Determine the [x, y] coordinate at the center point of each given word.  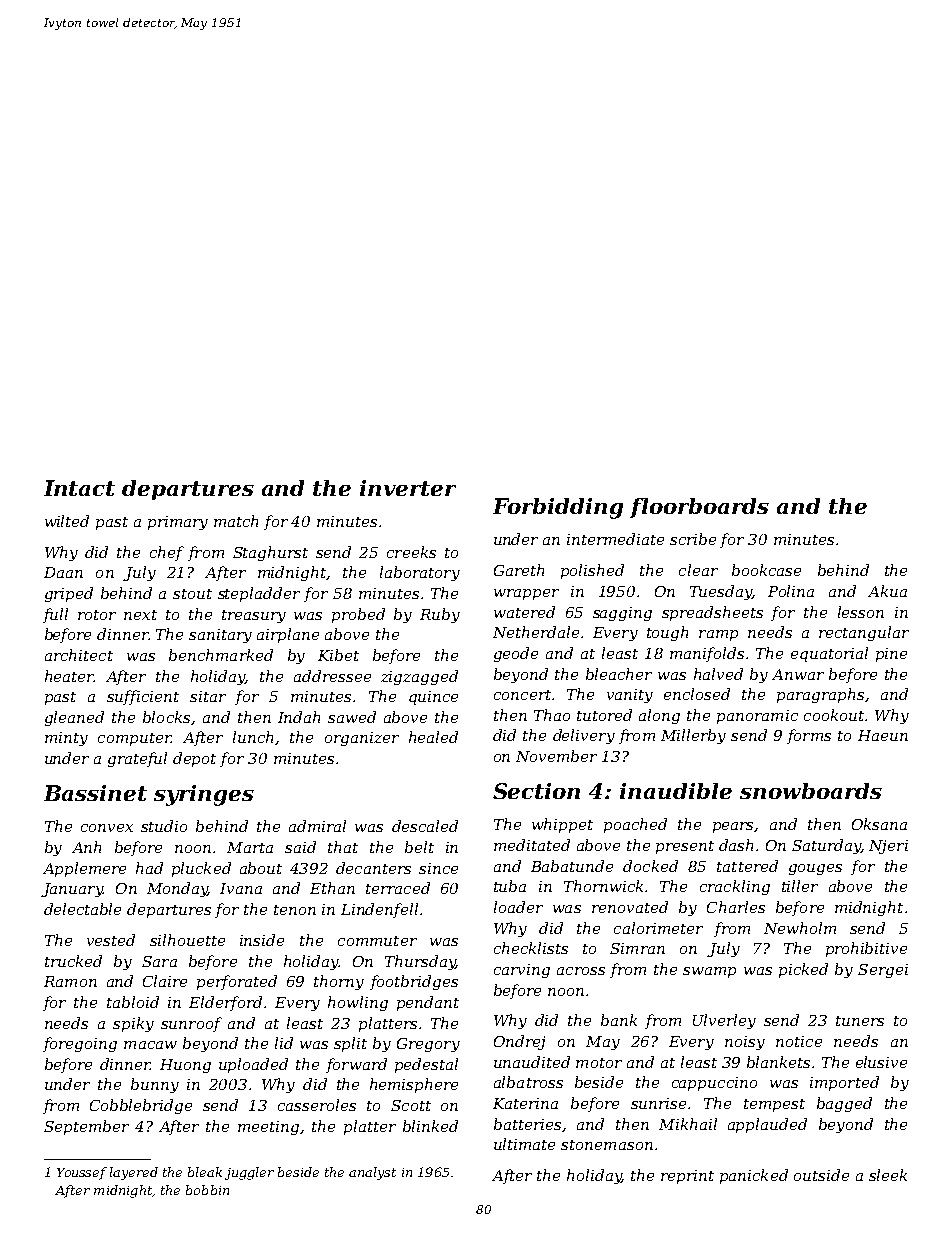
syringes [204, 795]
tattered [747, 866]
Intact [79, 488]
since [438, 868]
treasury [254, 616]
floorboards [699, 508]
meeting [268, 1128]
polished [592, 571]
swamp [709, 972]
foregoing [80, 1044]
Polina [791, 591]
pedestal [426, 1065]
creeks [411, 552]
